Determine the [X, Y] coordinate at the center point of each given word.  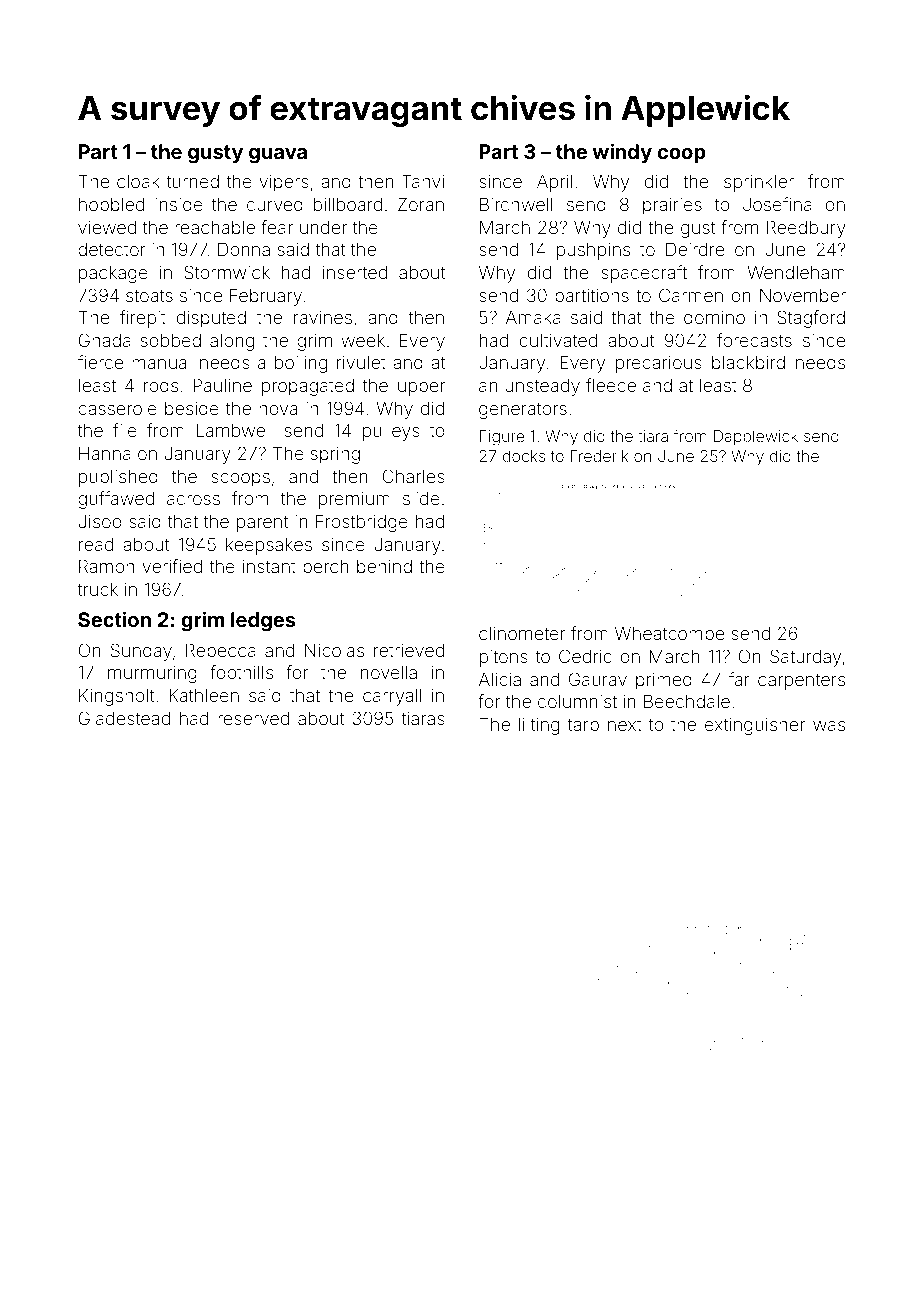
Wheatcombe [669, 633]
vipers [284, 183]
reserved [253, 718]
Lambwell [234, 430]
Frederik [599, 456]
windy [622, 153]
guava [278, 156]
